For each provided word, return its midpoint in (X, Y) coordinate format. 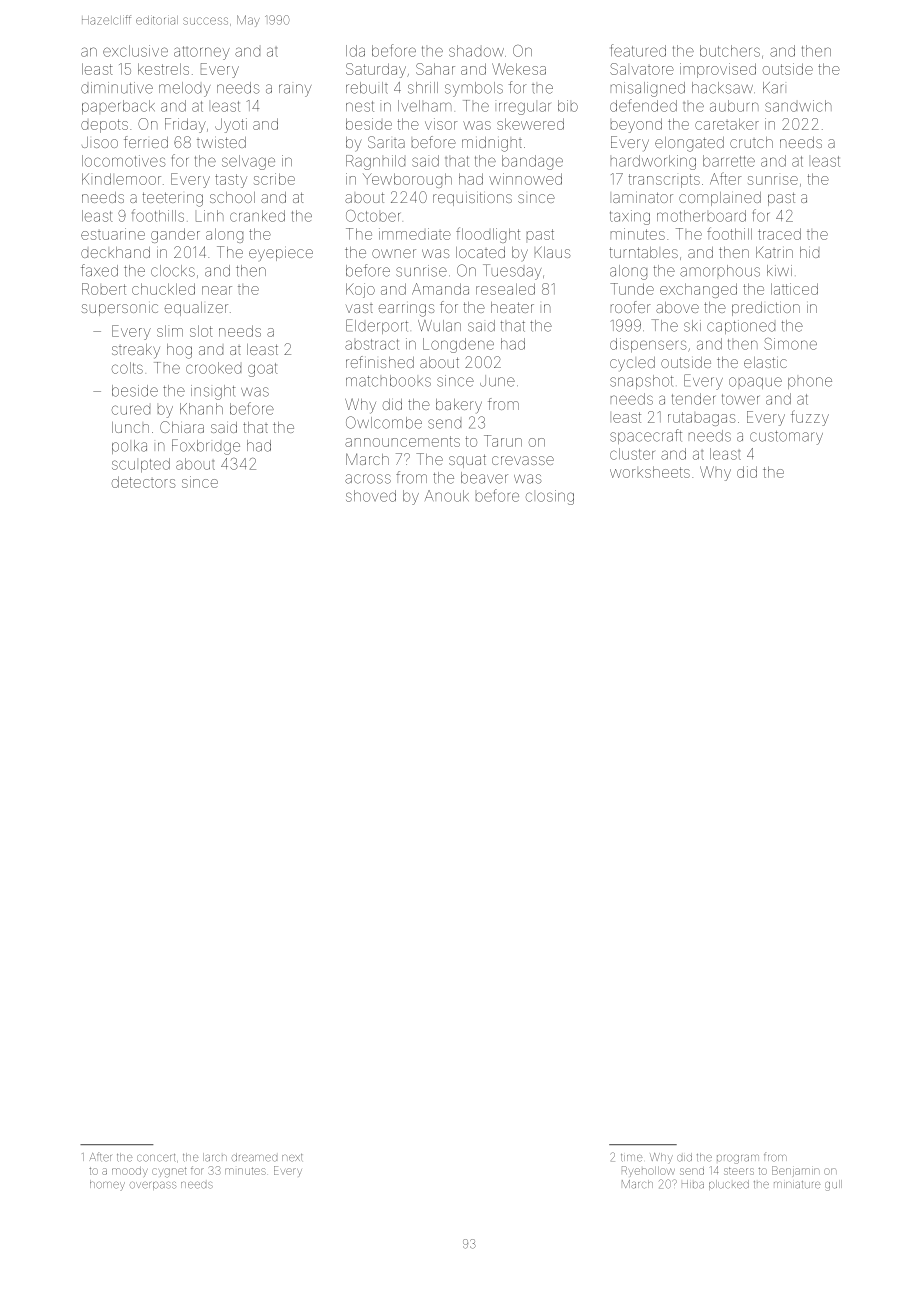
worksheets (650, 472)
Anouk (447, 496)
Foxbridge (206, 447)
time (631, 1158)
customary (786, 438)
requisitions (472, 199)
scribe (274, 179)
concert (156, 1158)
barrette (729, 161)
